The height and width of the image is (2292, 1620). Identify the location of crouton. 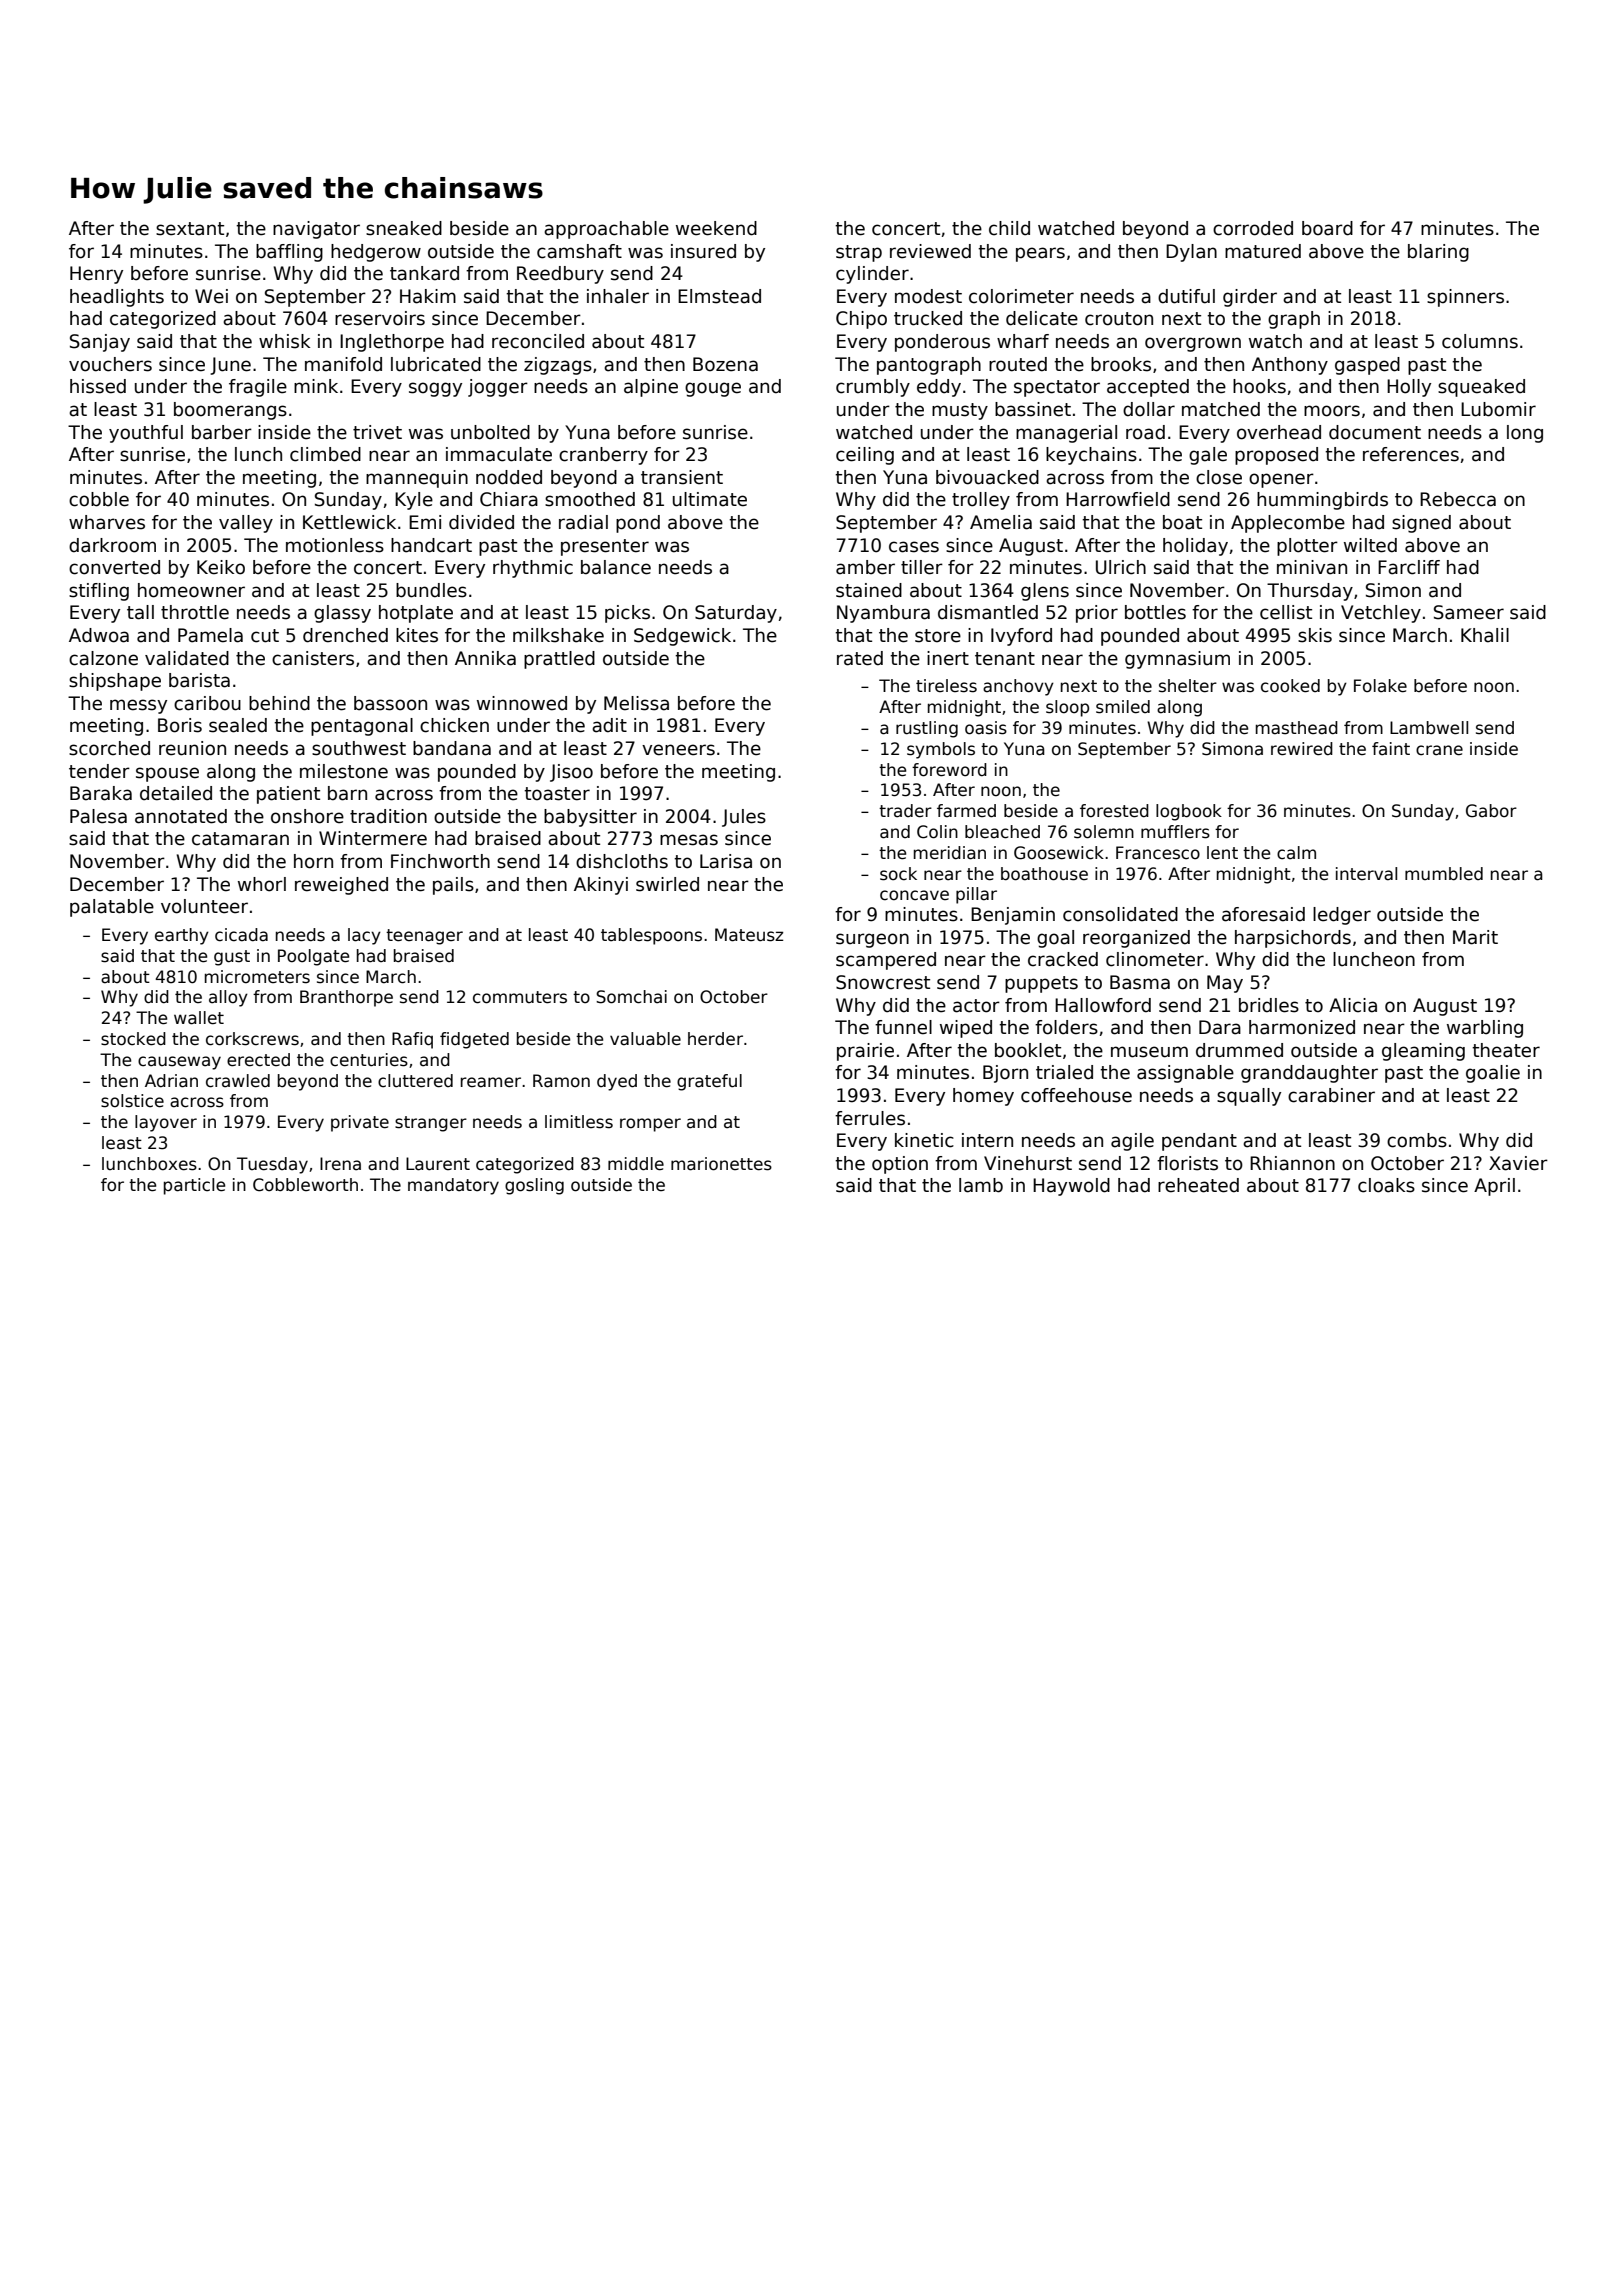
(1119, 319).
